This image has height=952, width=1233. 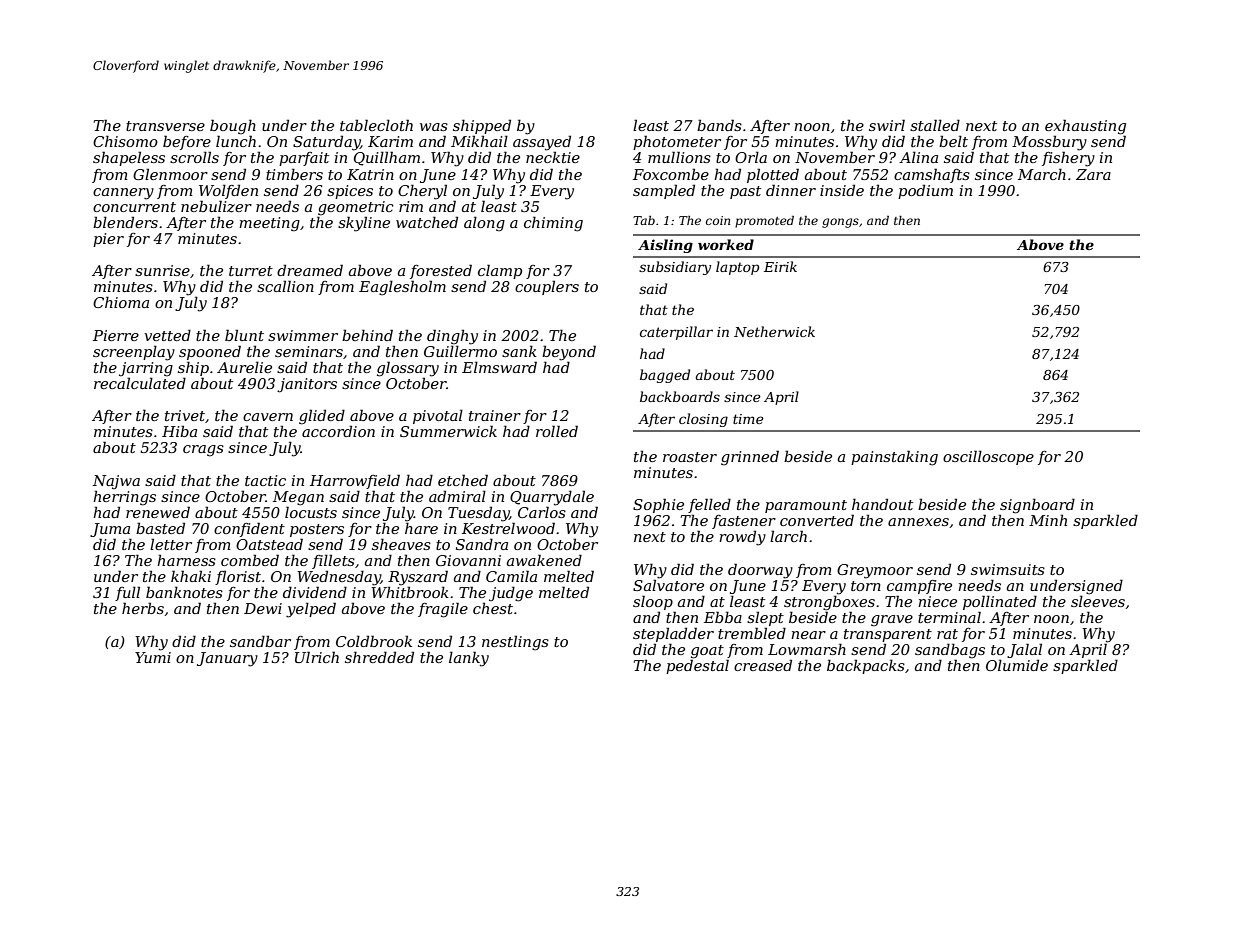 I want to click on Netherwick, so click(x=774, y=331).
